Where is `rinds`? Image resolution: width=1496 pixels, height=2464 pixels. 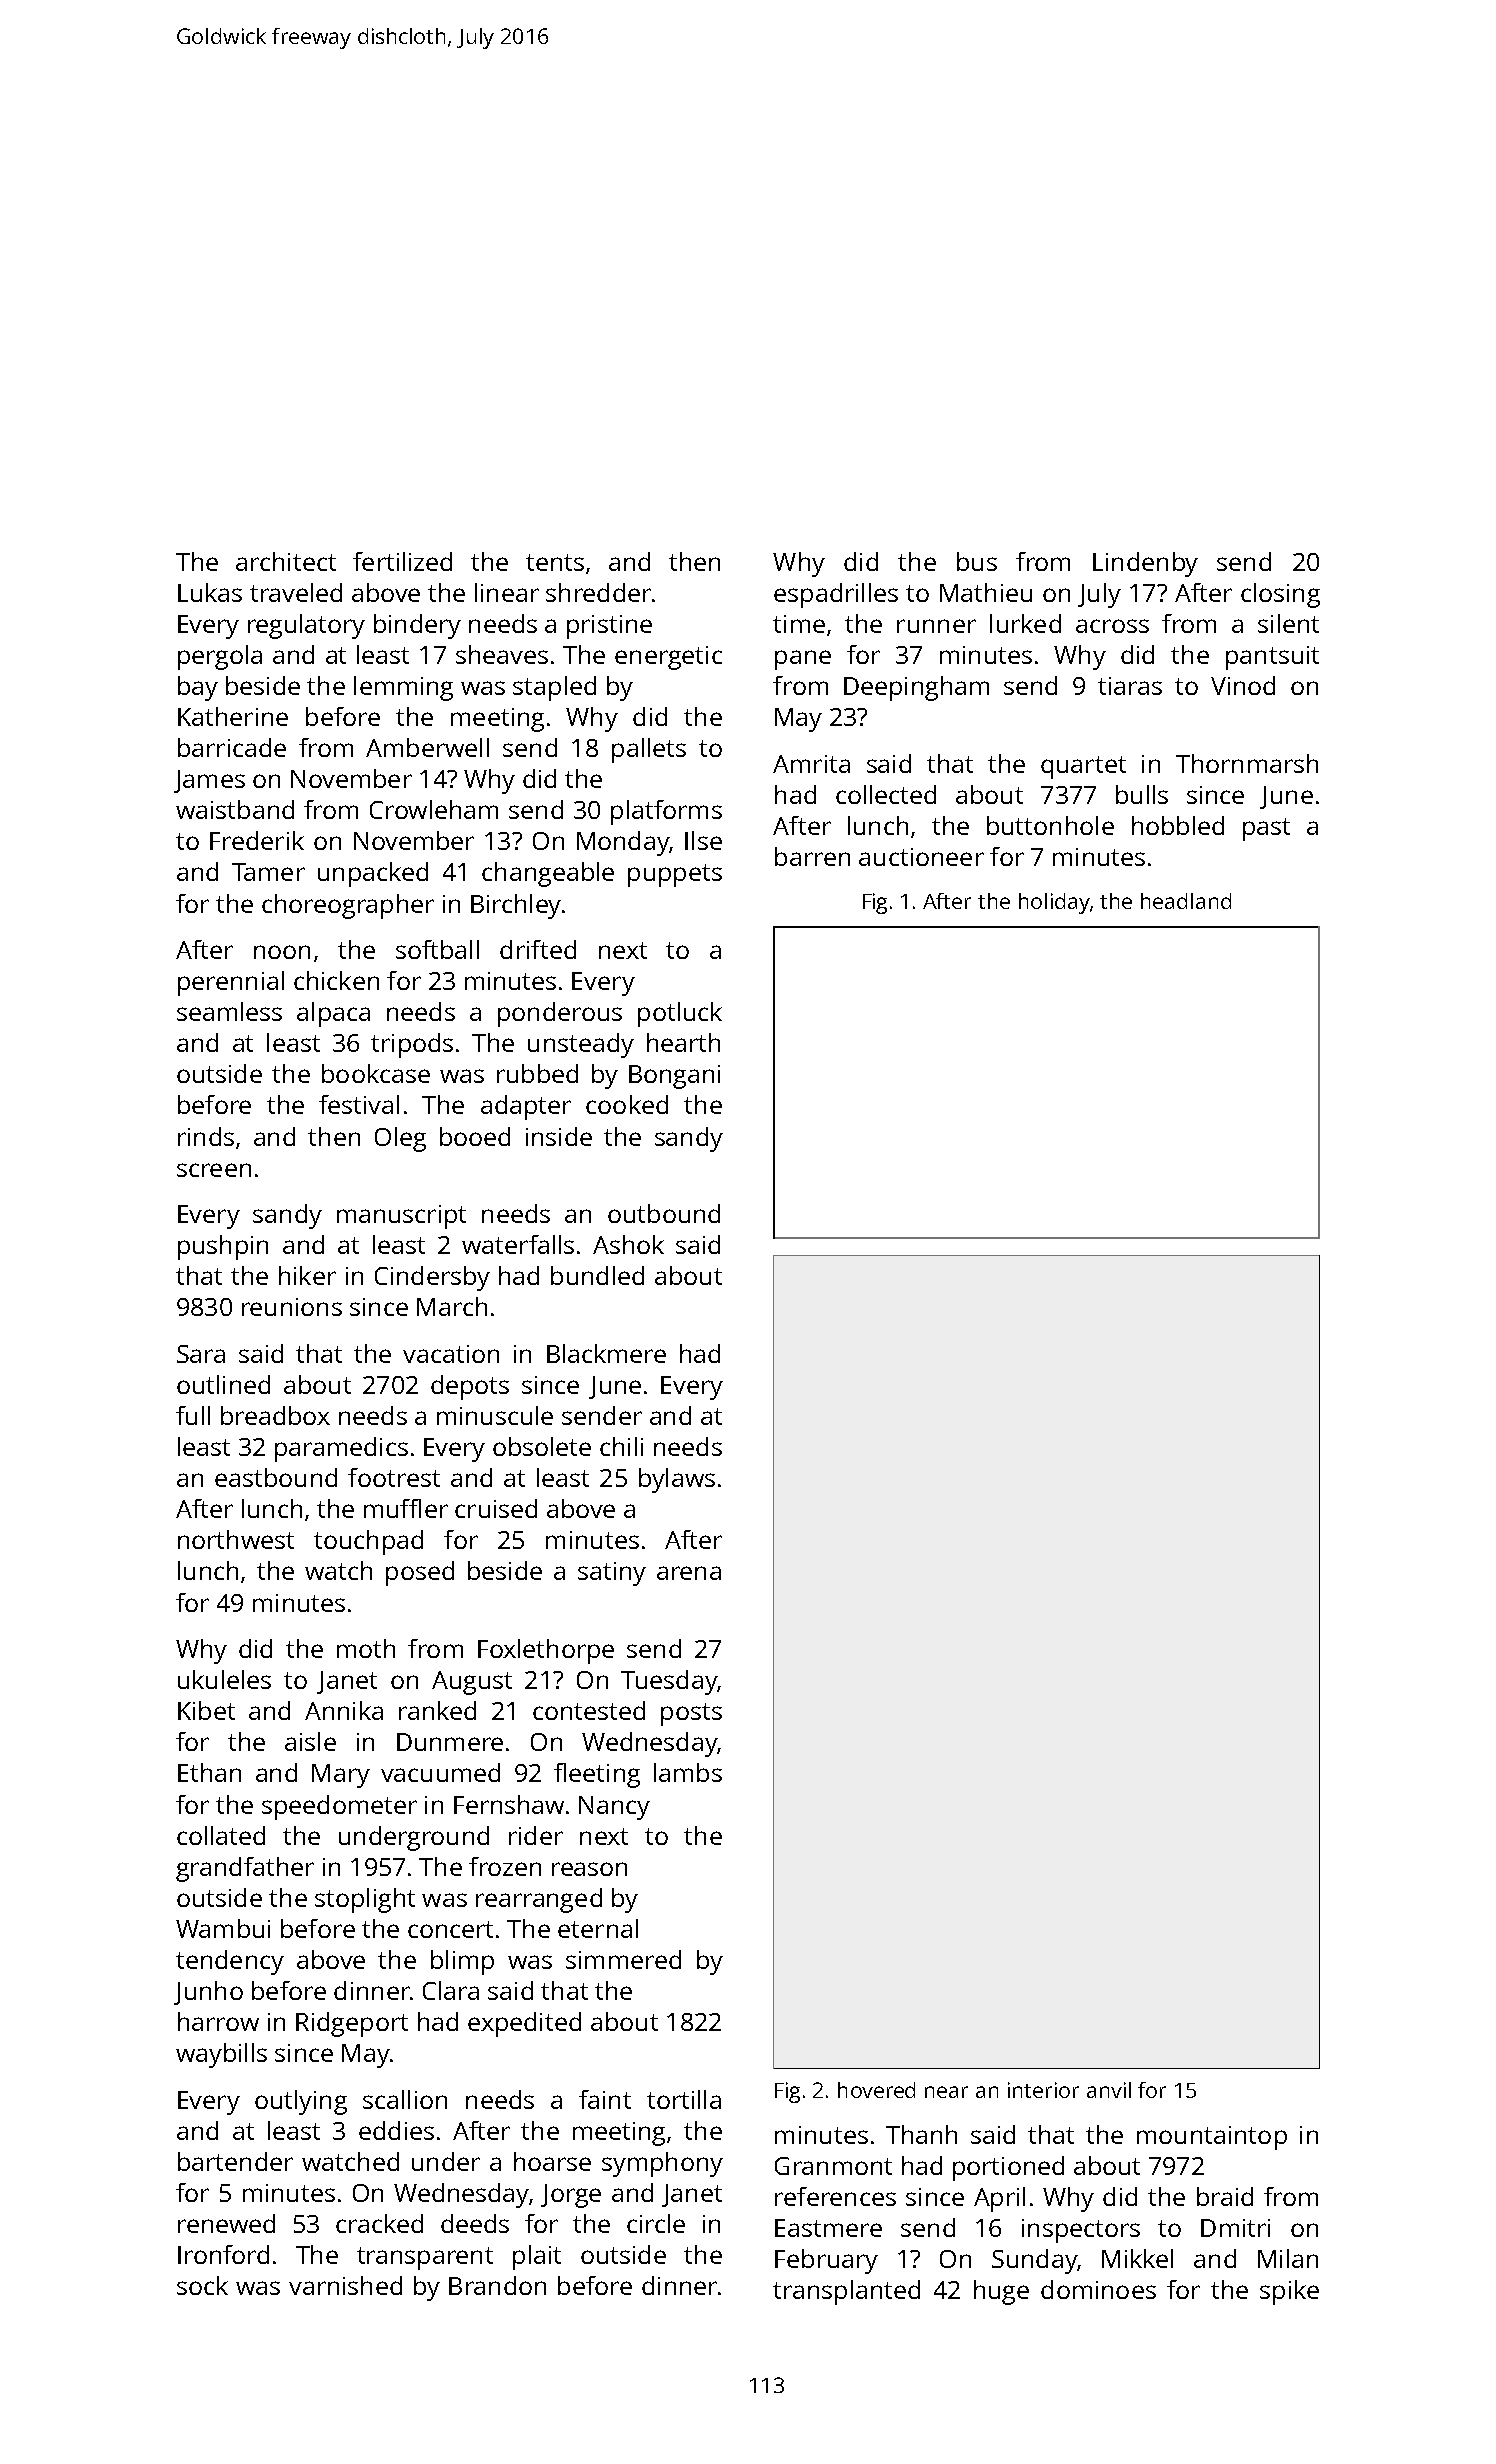 rinds is located at coordinates (206, 1136).
